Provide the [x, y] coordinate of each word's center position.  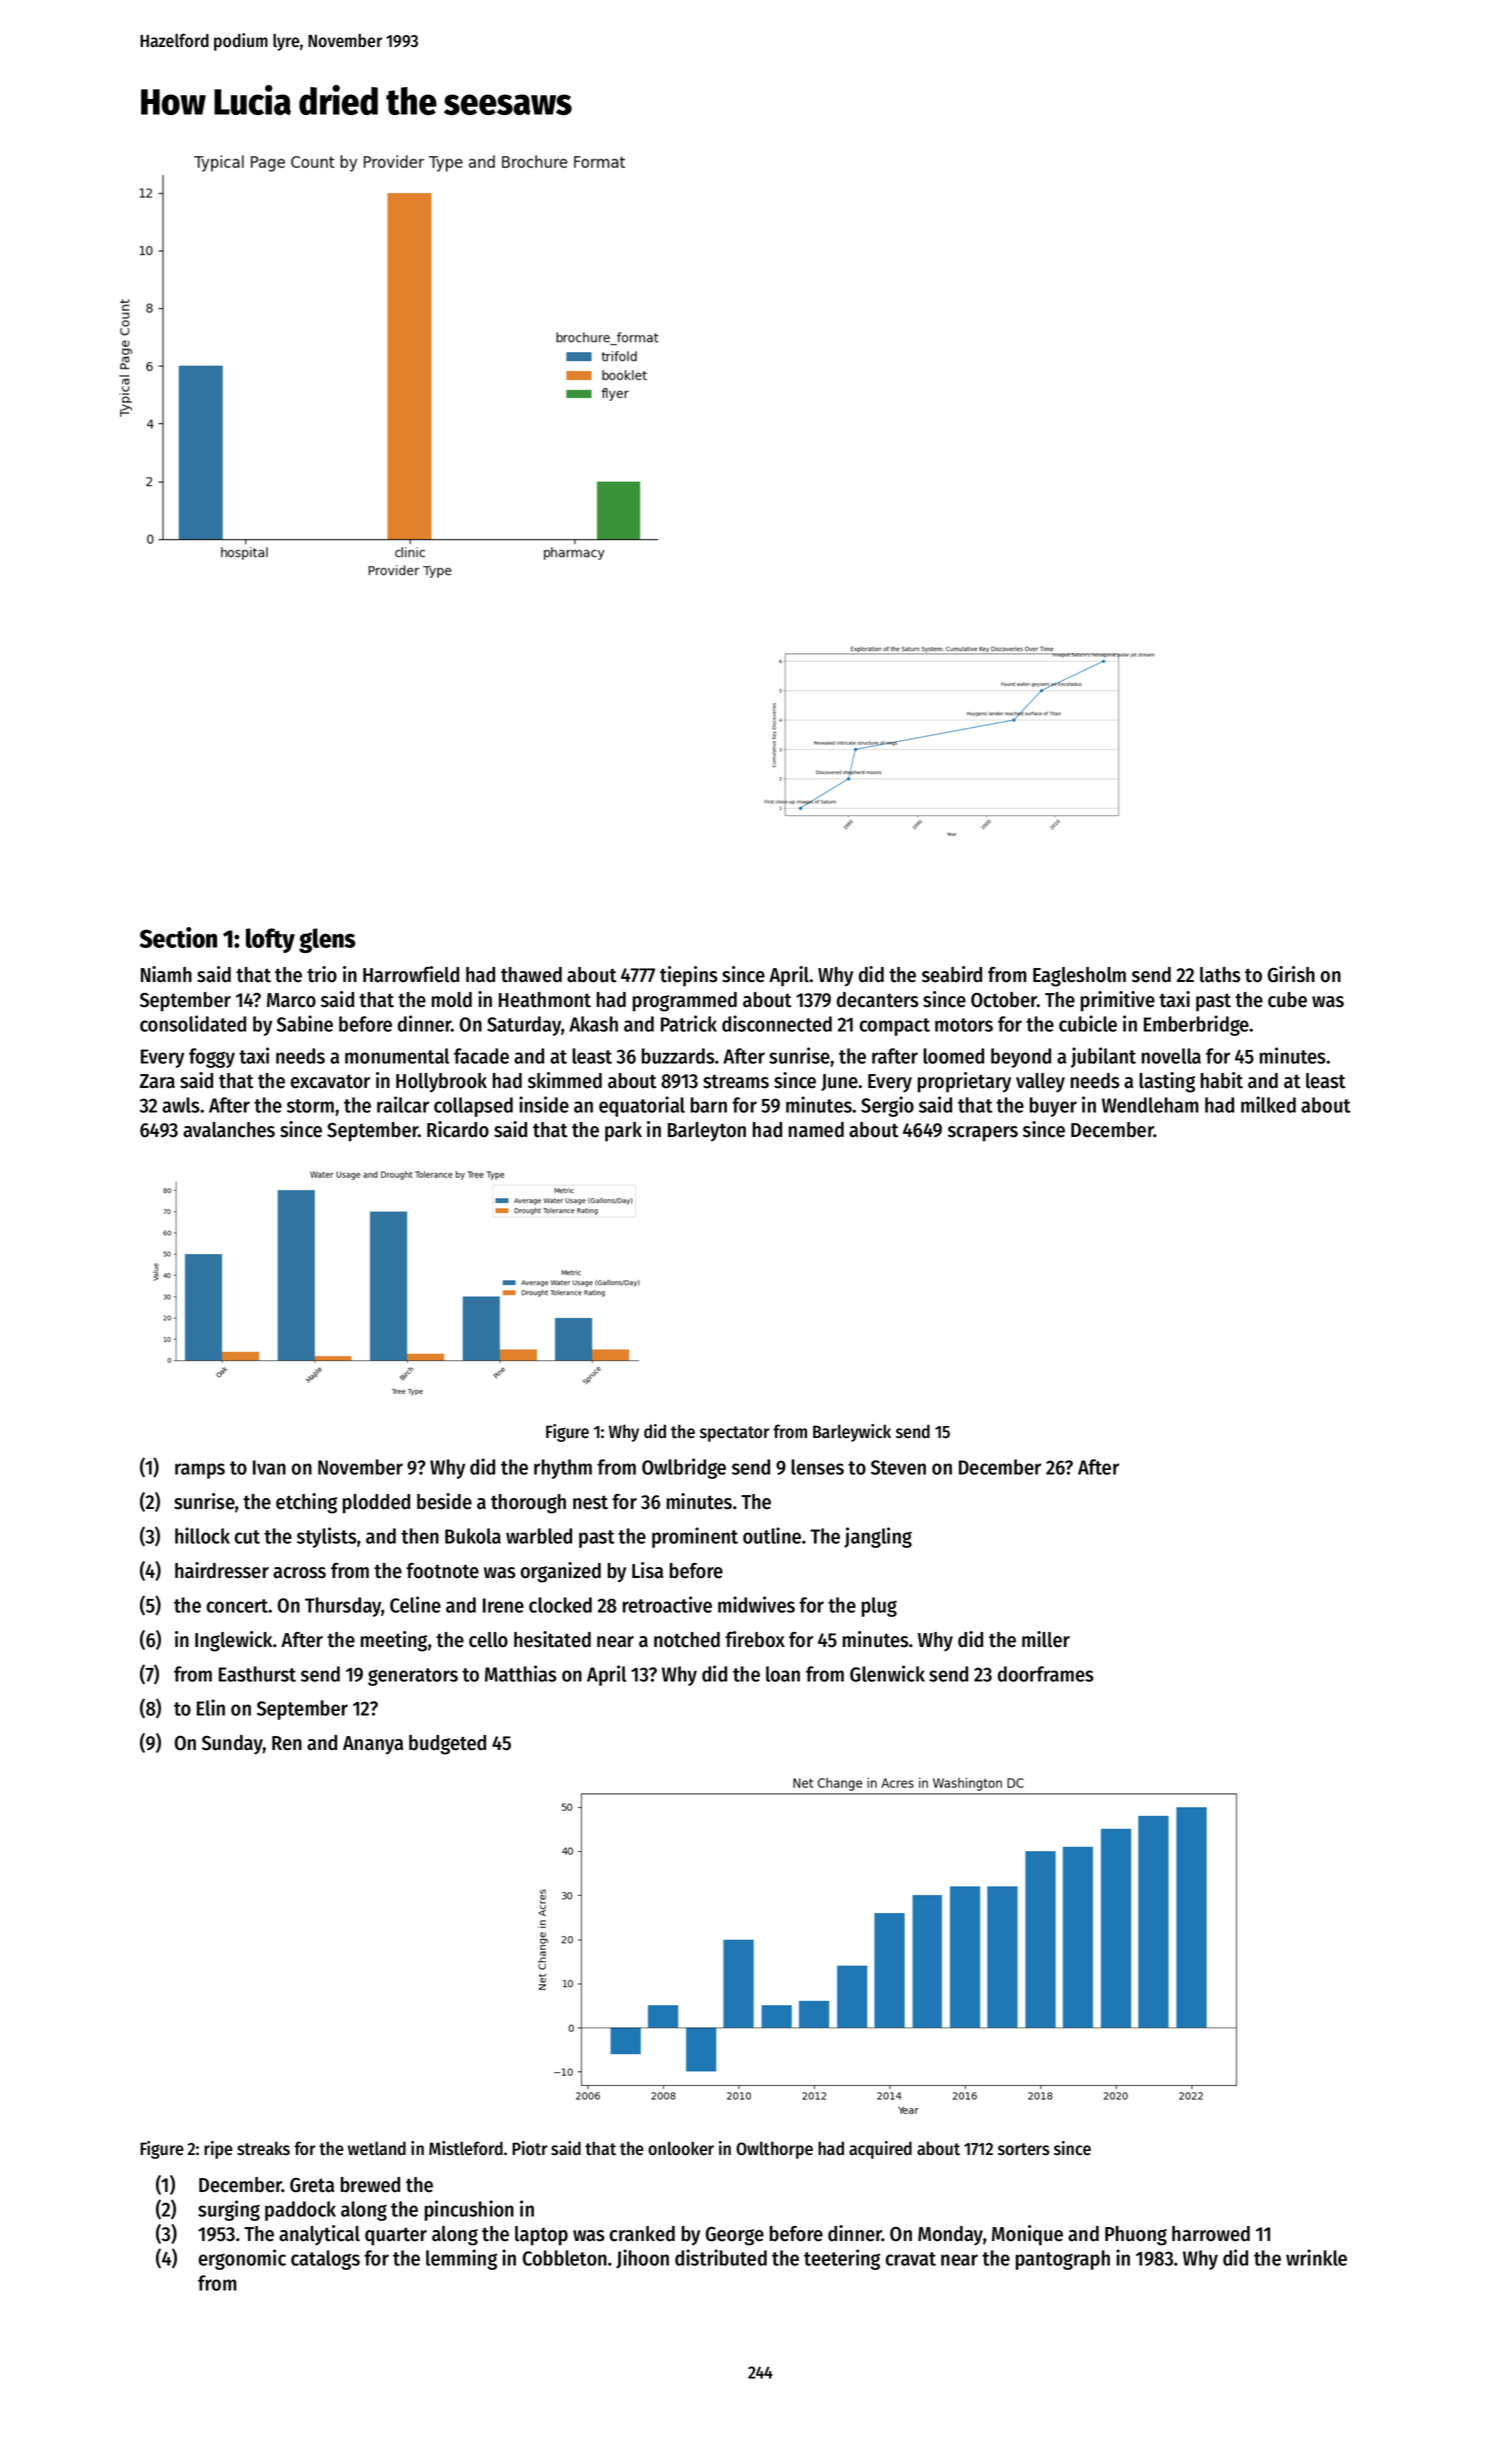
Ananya [373, 1745]
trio [322, 974]
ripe [218, 2150]
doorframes [1046, 1674]
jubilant [1103, 1057]
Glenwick [887, 1673]
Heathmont [545, 1000]
